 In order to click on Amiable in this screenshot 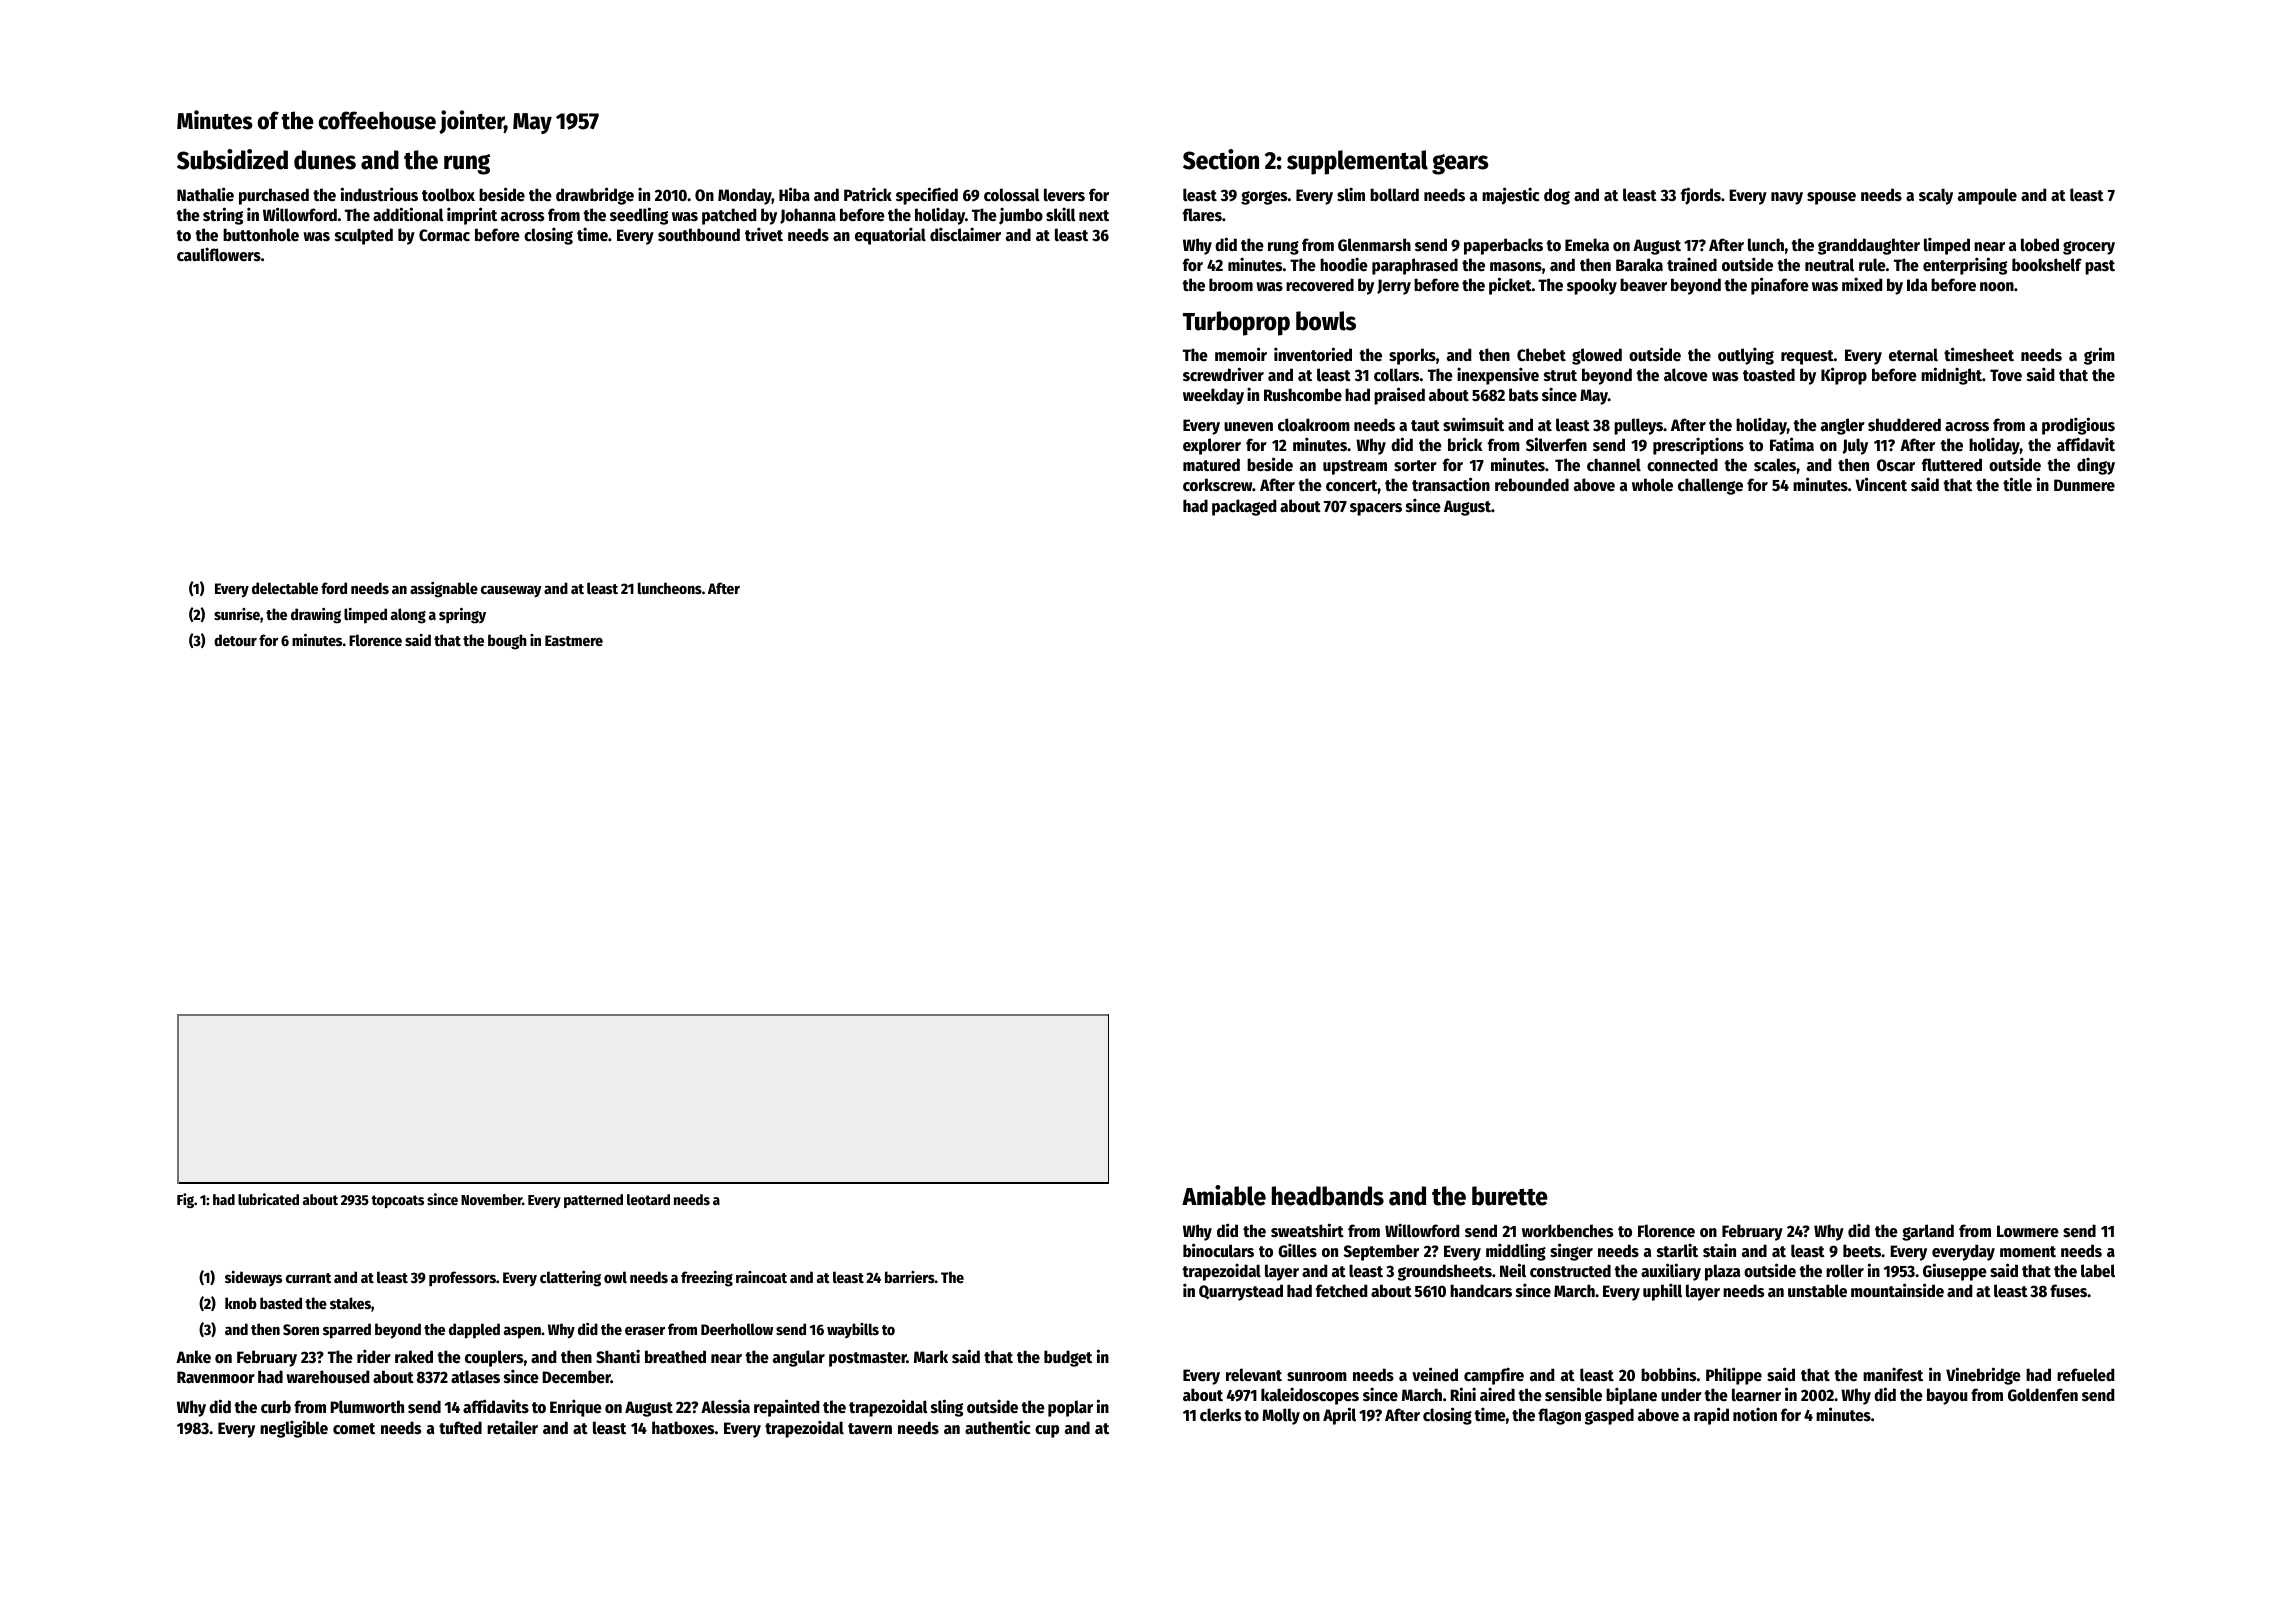, I will do `click(1224, 1195)`.
